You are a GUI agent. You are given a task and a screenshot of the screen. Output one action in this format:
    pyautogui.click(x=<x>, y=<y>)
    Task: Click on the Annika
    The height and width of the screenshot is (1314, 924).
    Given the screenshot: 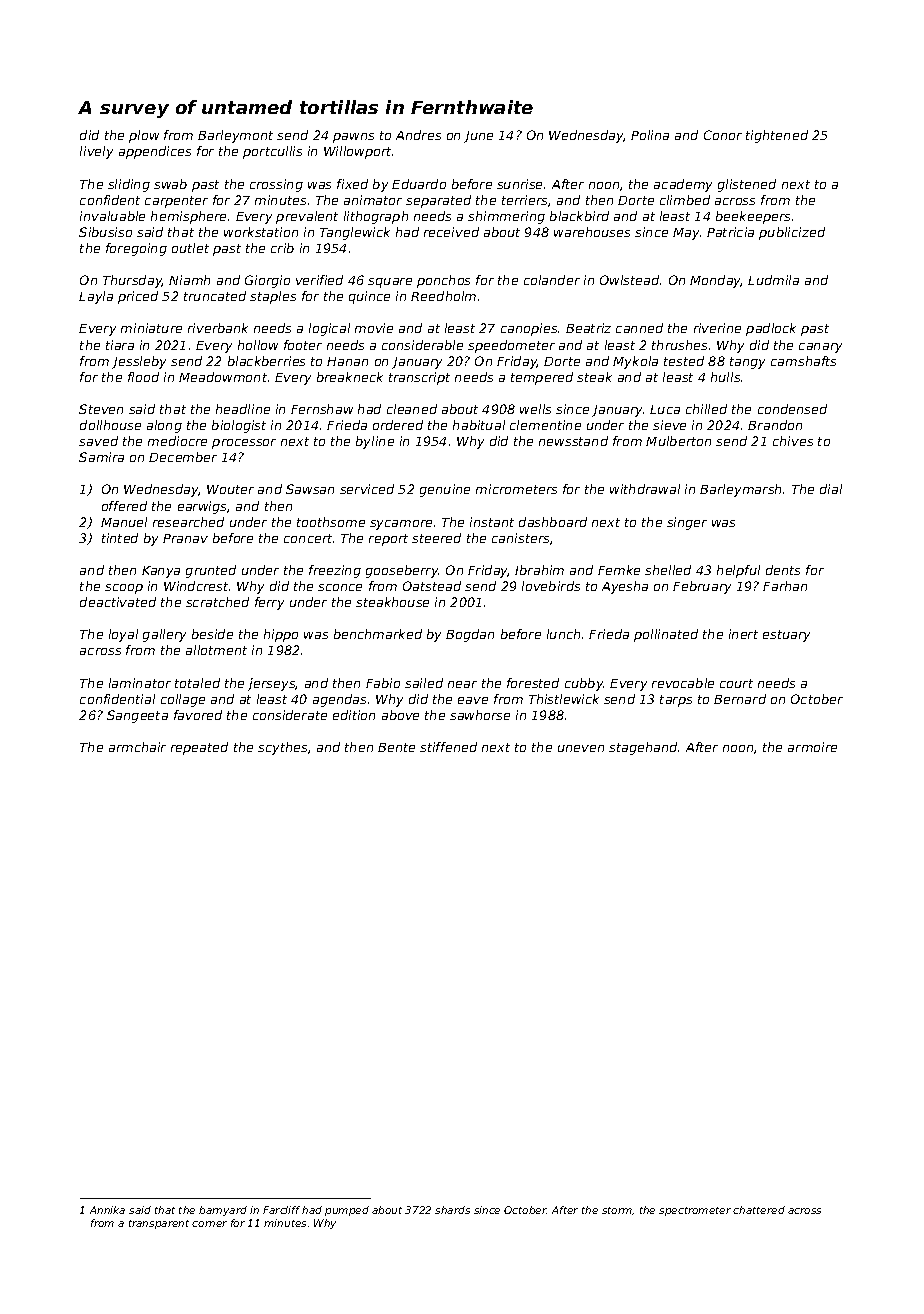 What is the action you would take?
    pyautogui.click(x=107, y=1210)
